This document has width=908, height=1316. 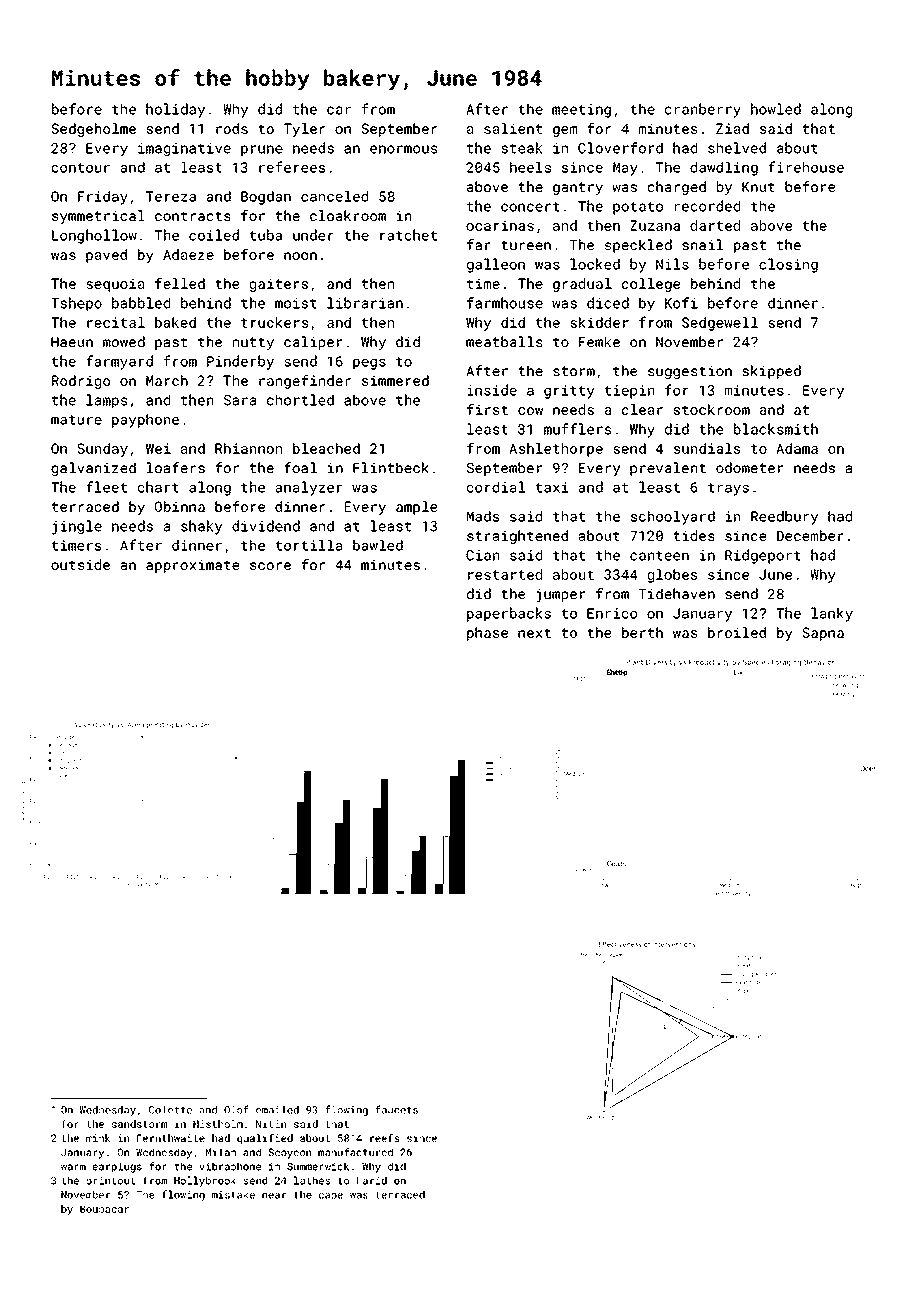 What do you see at coordinates (396, 1109) in the document?
I see `faucets` at bounding box center [396, 1109].
